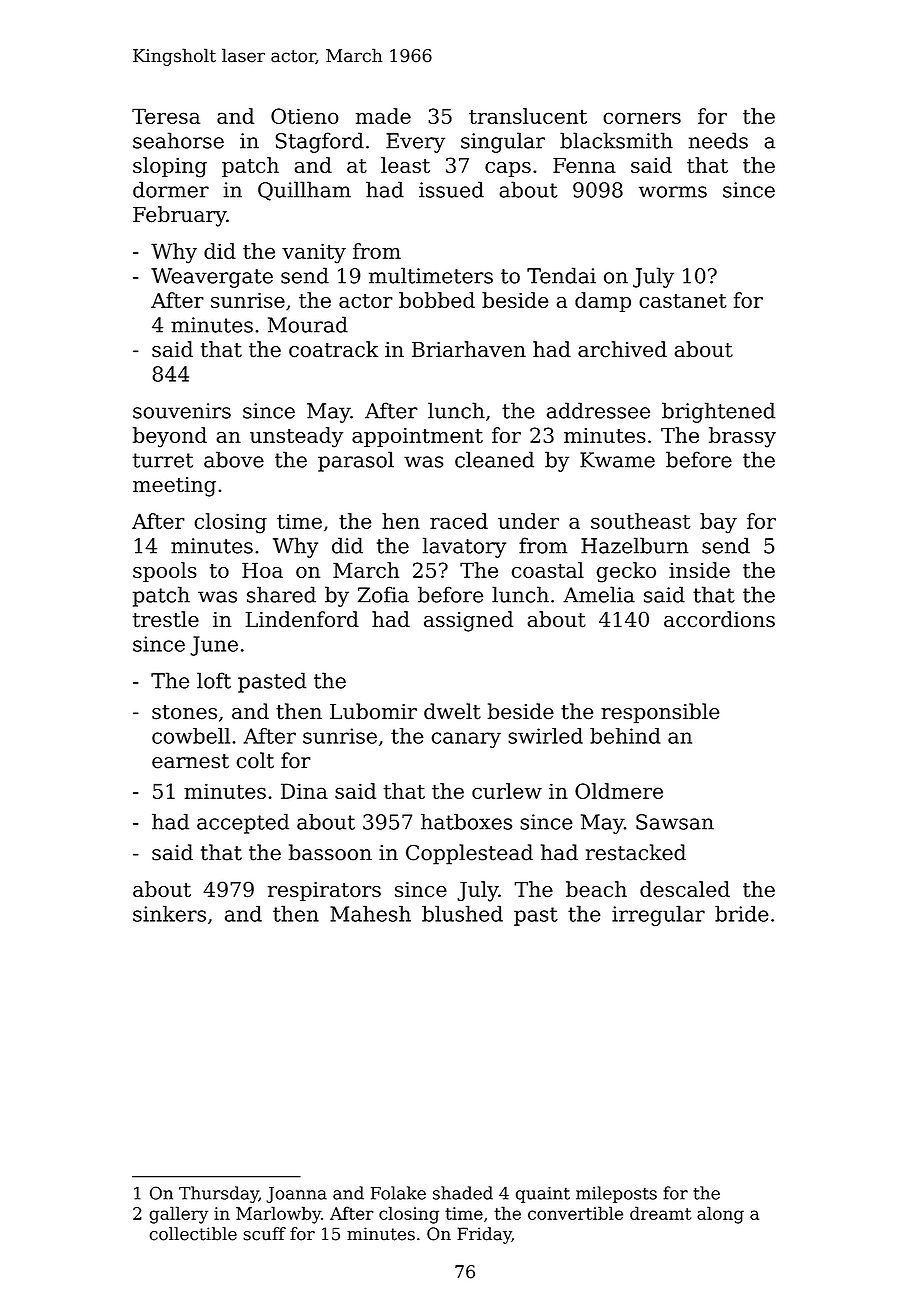 Image resolution: width=908 pixels, height=1316 pixels. Describe the element at coordinates (169, 913) in the page. I see `sinkers` at that location.
